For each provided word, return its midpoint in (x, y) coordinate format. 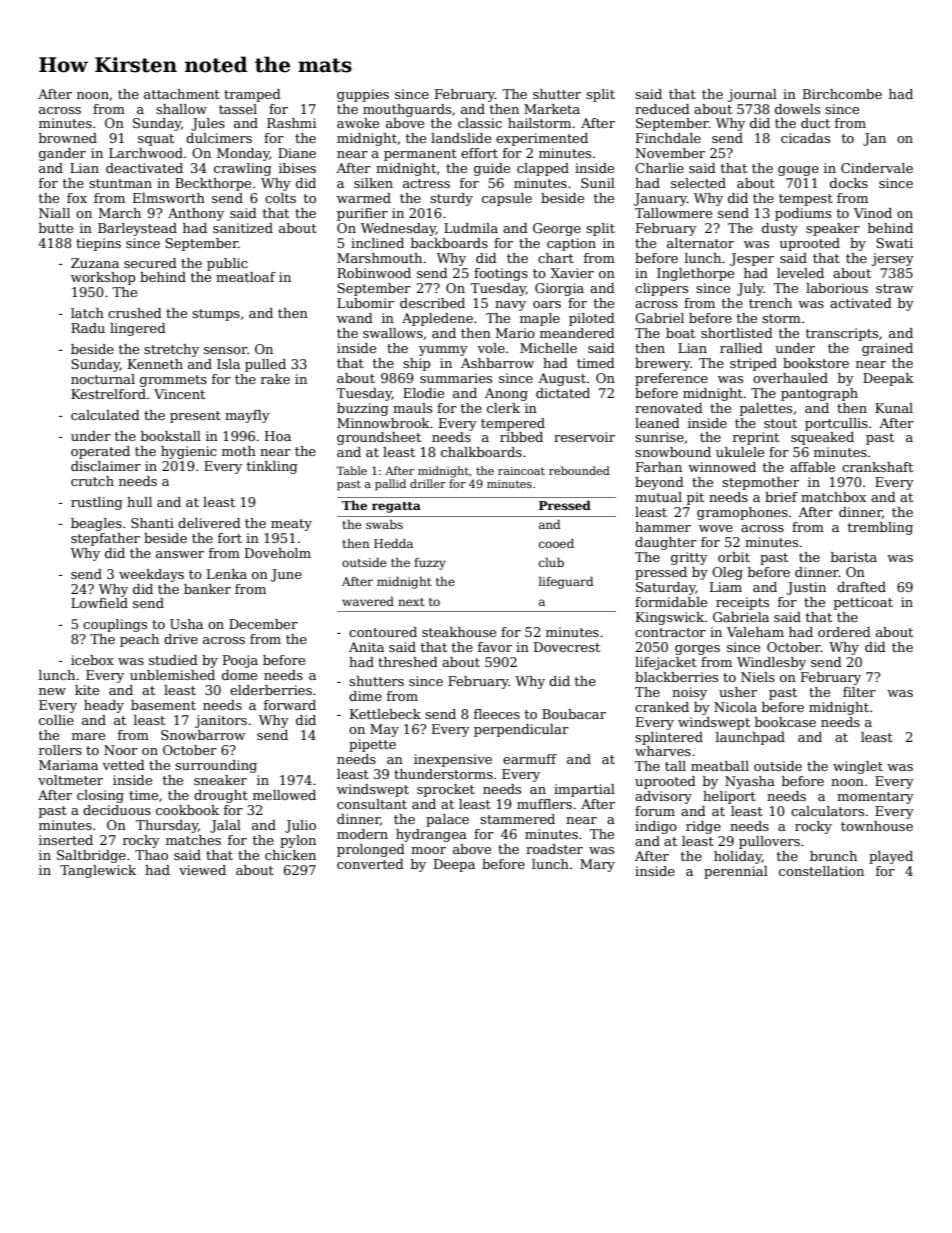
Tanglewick (98, 871)
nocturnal (103, 379)
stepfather (105, 539)
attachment (182, 94)
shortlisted (737, 333)
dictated (563, 393)
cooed (556, 543)
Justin (806, 588)
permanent (420, 155)
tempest (806, 200)
